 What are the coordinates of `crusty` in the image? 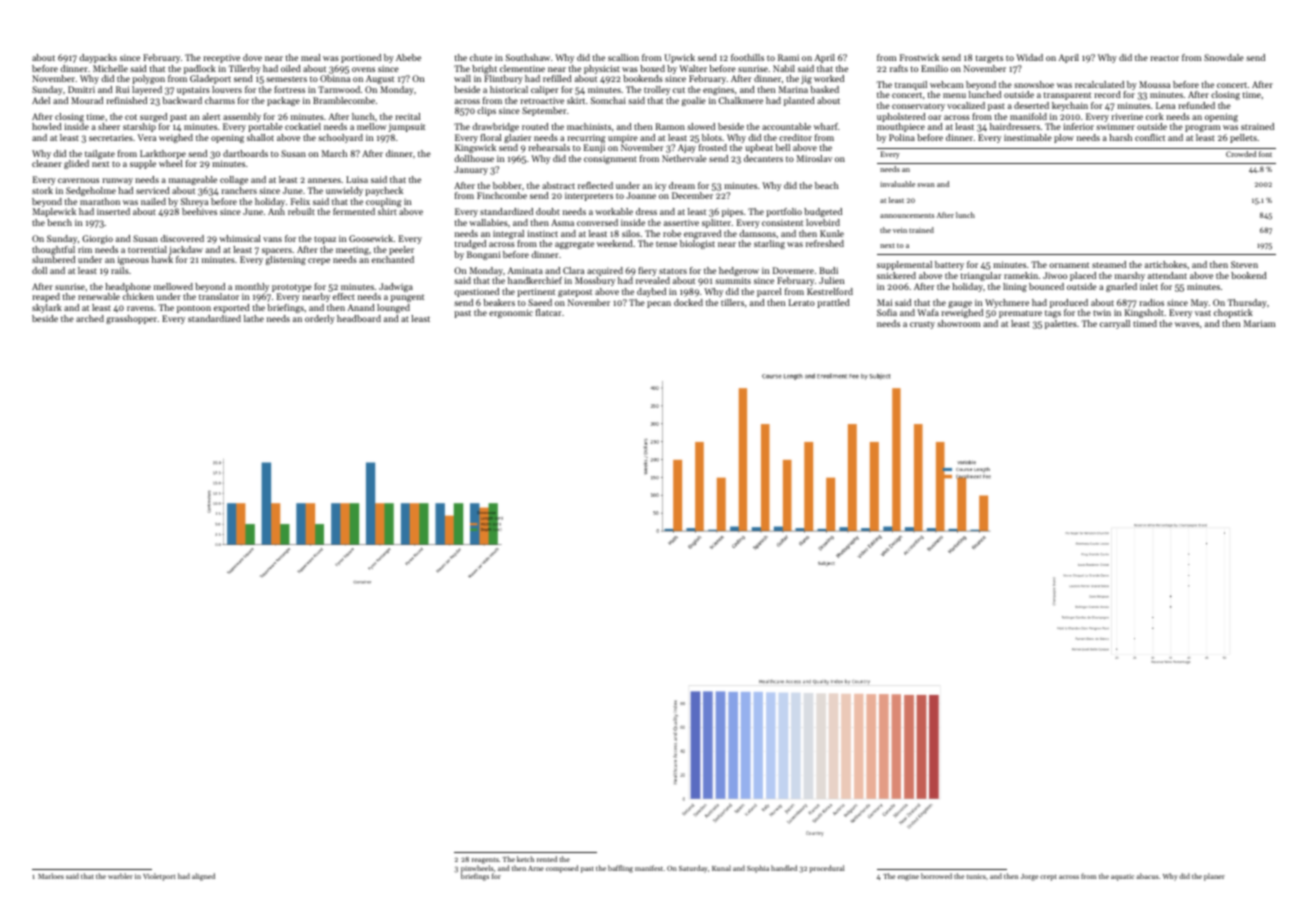 It's located at (922, 325).
